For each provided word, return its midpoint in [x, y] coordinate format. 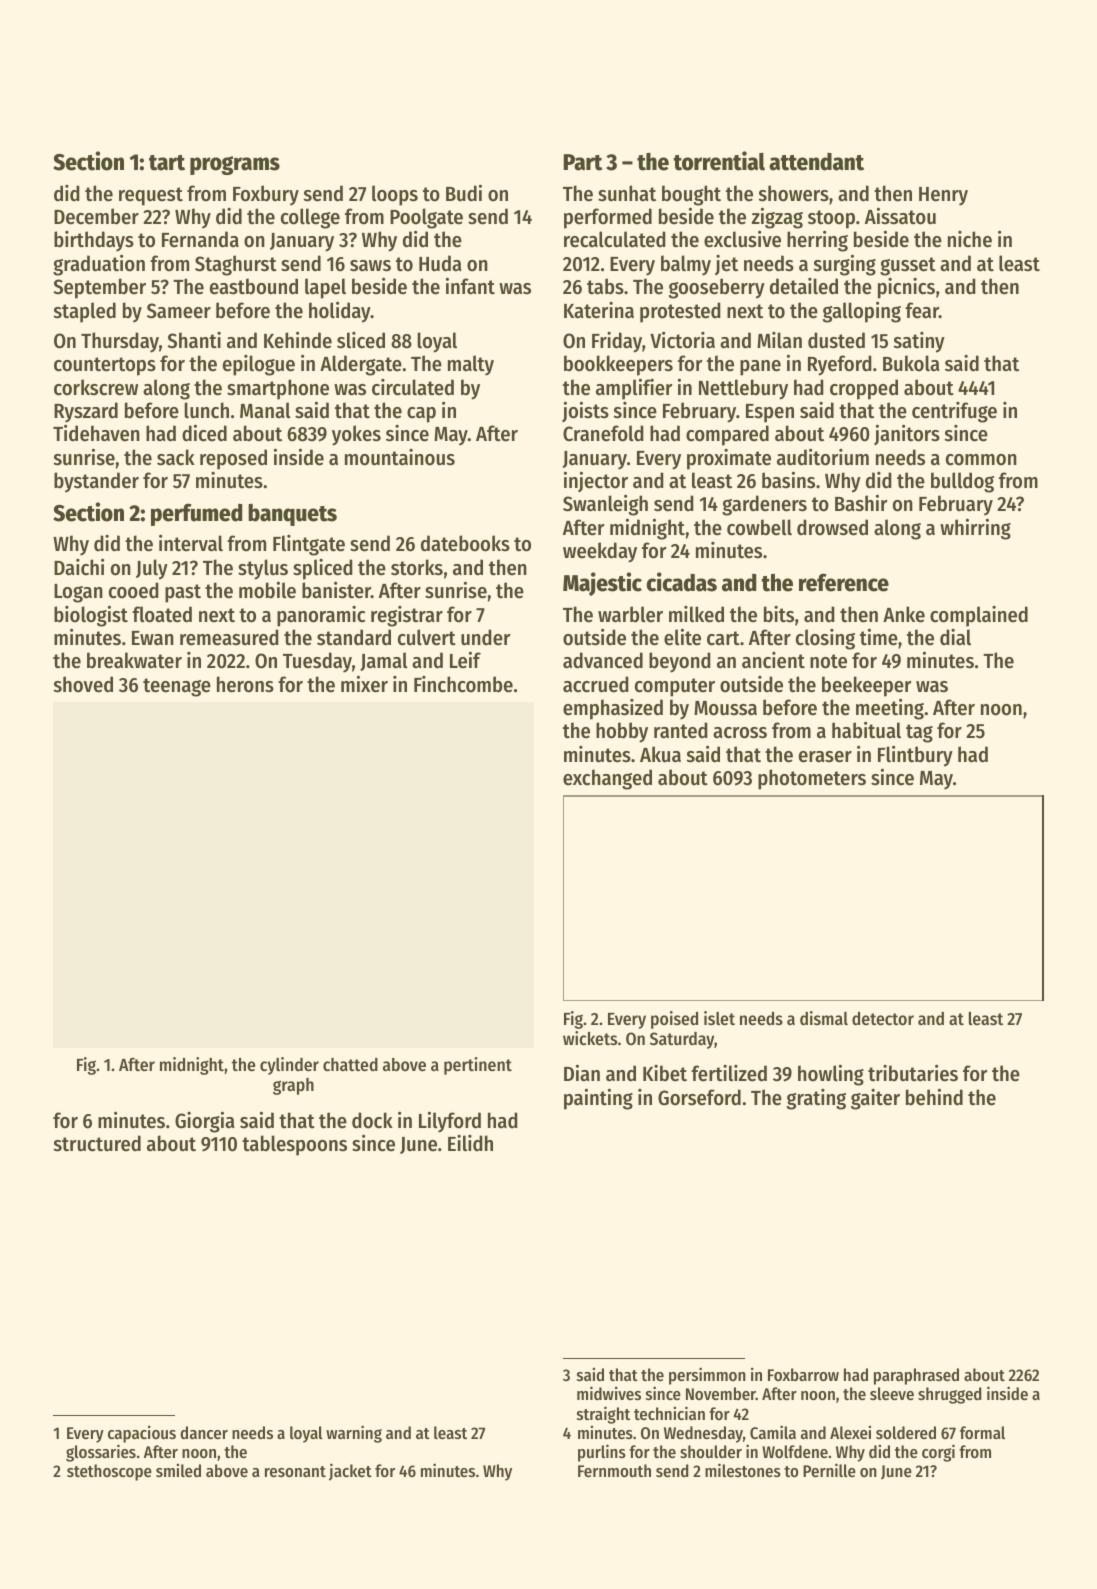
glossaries [101, 1453]
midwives [609, 1393]
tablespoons [294, 1145]
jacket [350, 1472]
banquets [292, 515]
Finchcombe [463, 684]
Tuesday [317, 662]
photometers [812, 779]
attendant [816, 162]
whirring [975, 529]
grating [816, 1099]
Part [583, 162]
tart [167, 163]
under [485, 637]
